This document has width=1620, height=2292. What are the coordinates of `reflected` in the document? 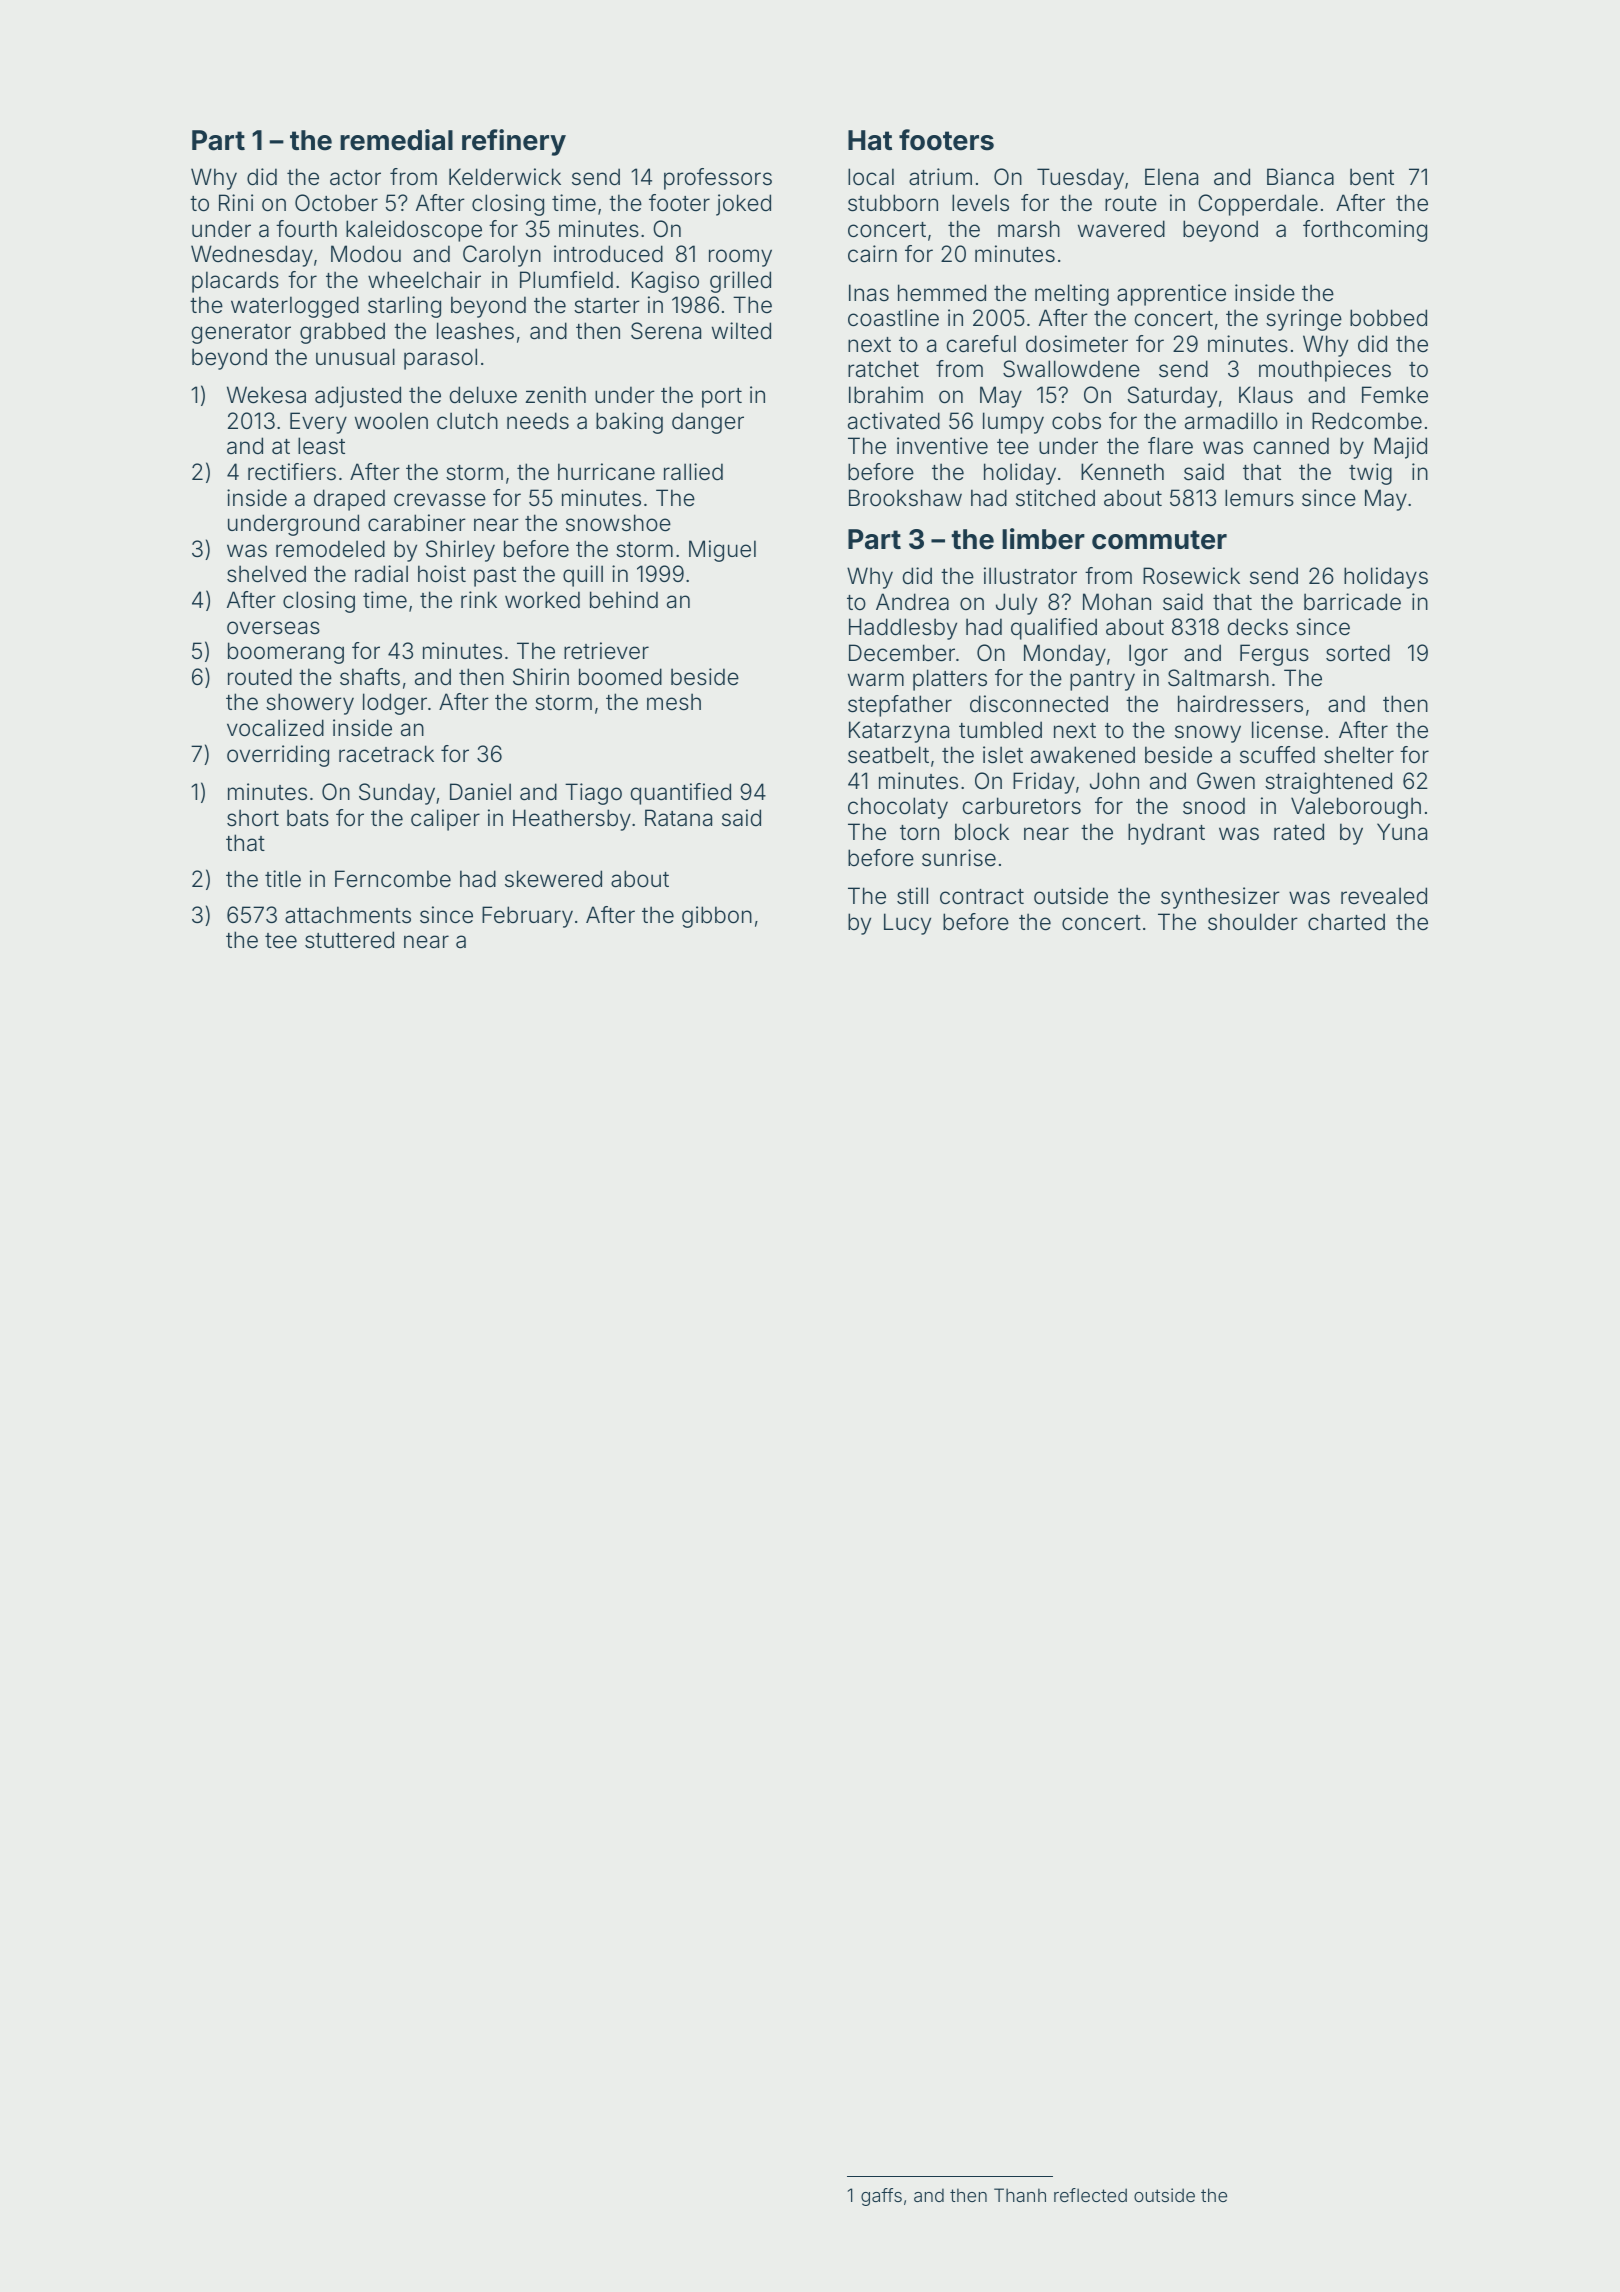 It's located at (1090, 2195).
